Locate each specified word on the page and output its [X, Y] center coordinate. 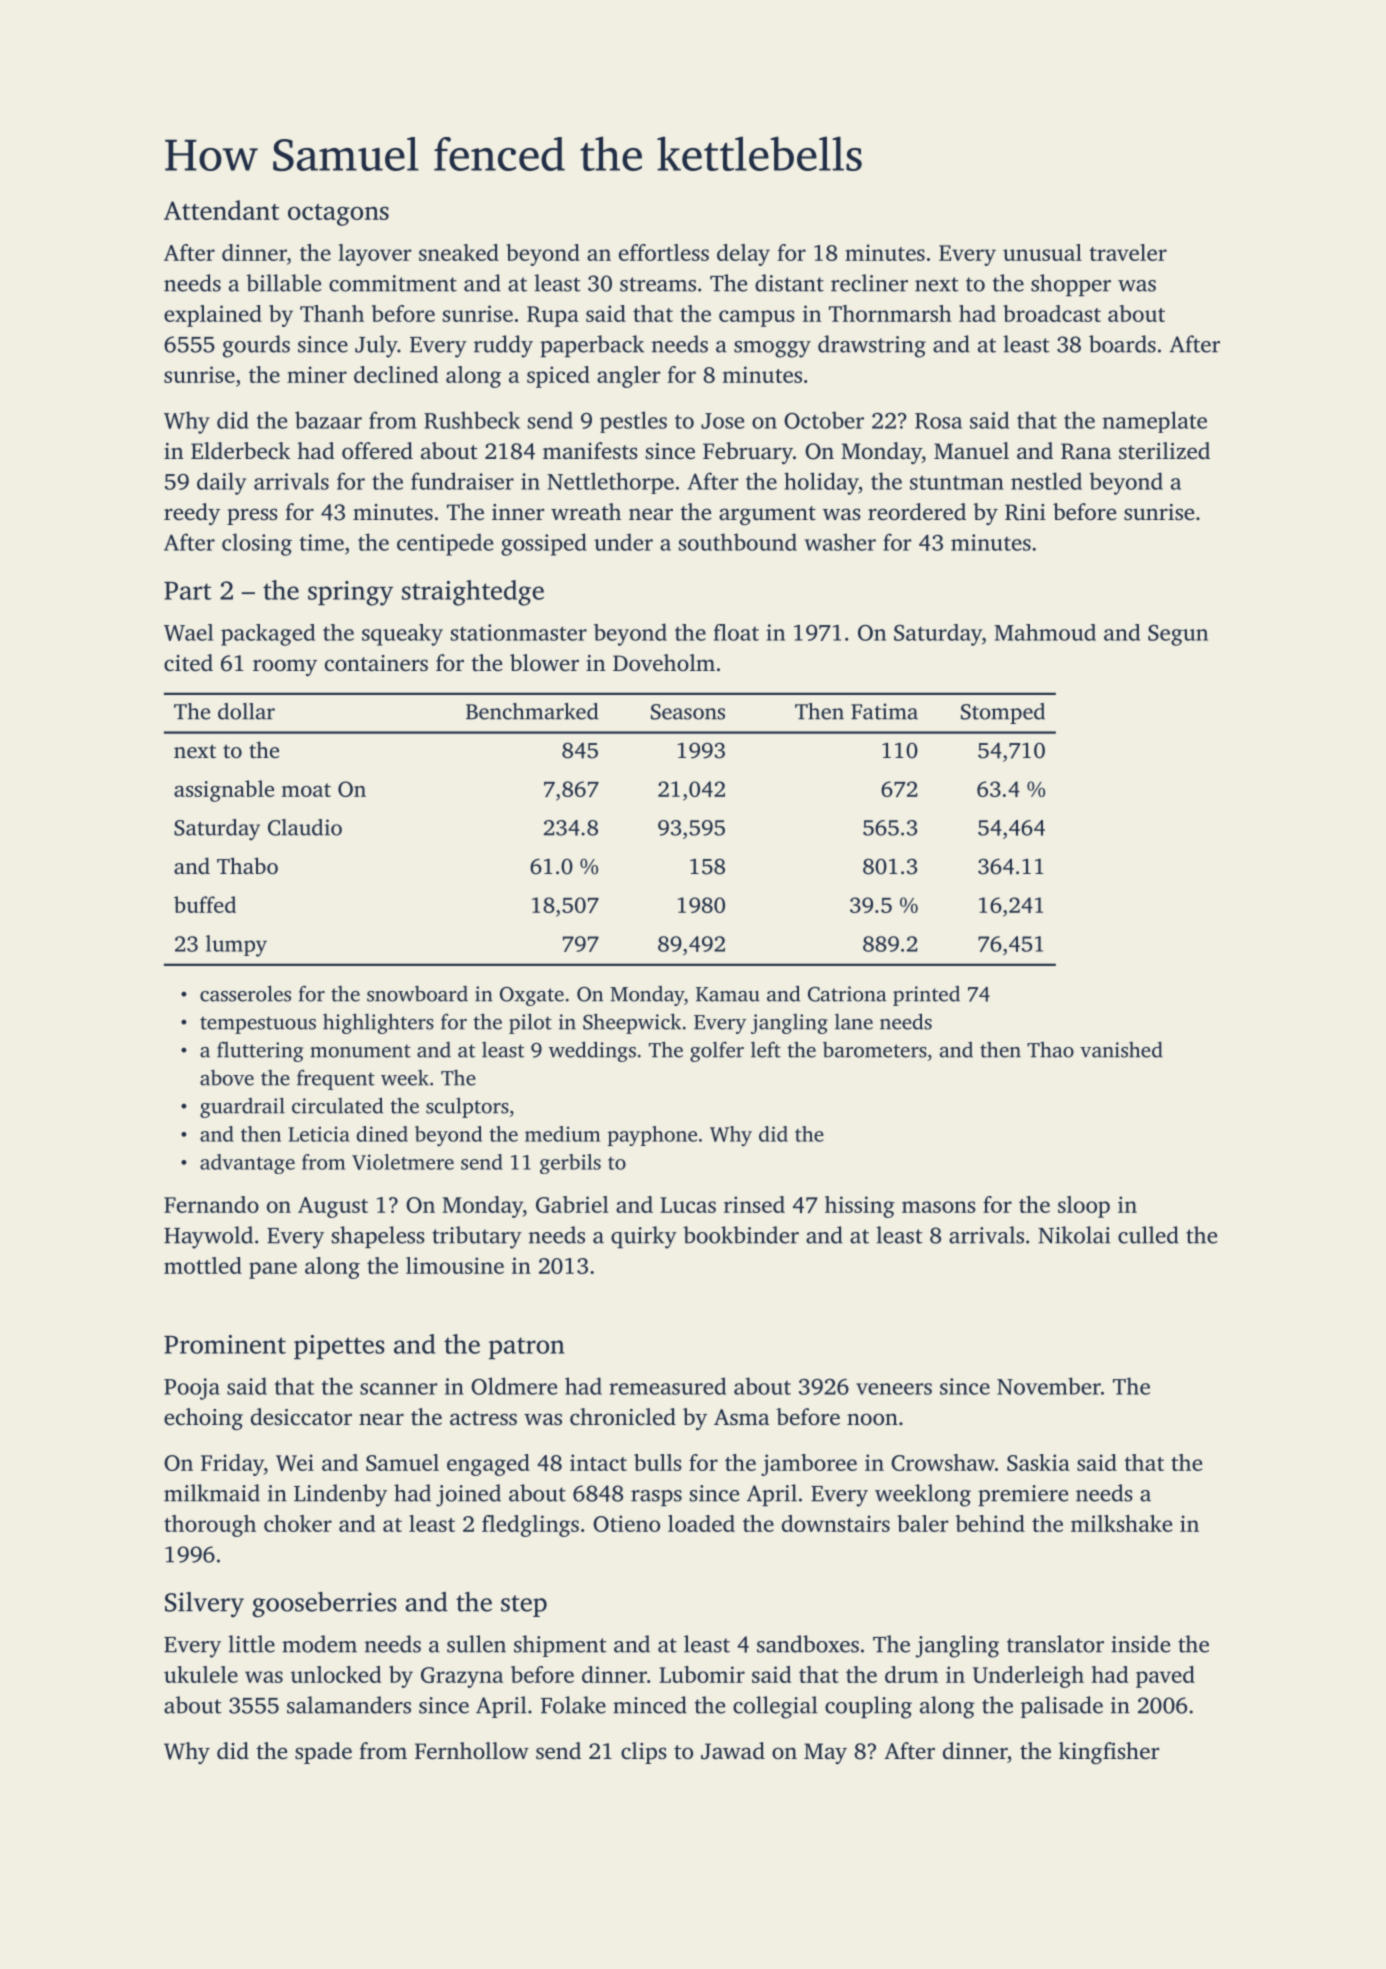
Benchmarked [532, 711]
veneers [894, 1389]
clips [644, 1753]
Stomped [1003, 713]
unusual [1042, 252]
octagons [338, 215]
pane [273, 1270]
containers [376, 663]
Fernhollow [472, 1751]
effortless [664, 252]
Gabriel [572, 1204]
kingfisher [1109, 1753]
